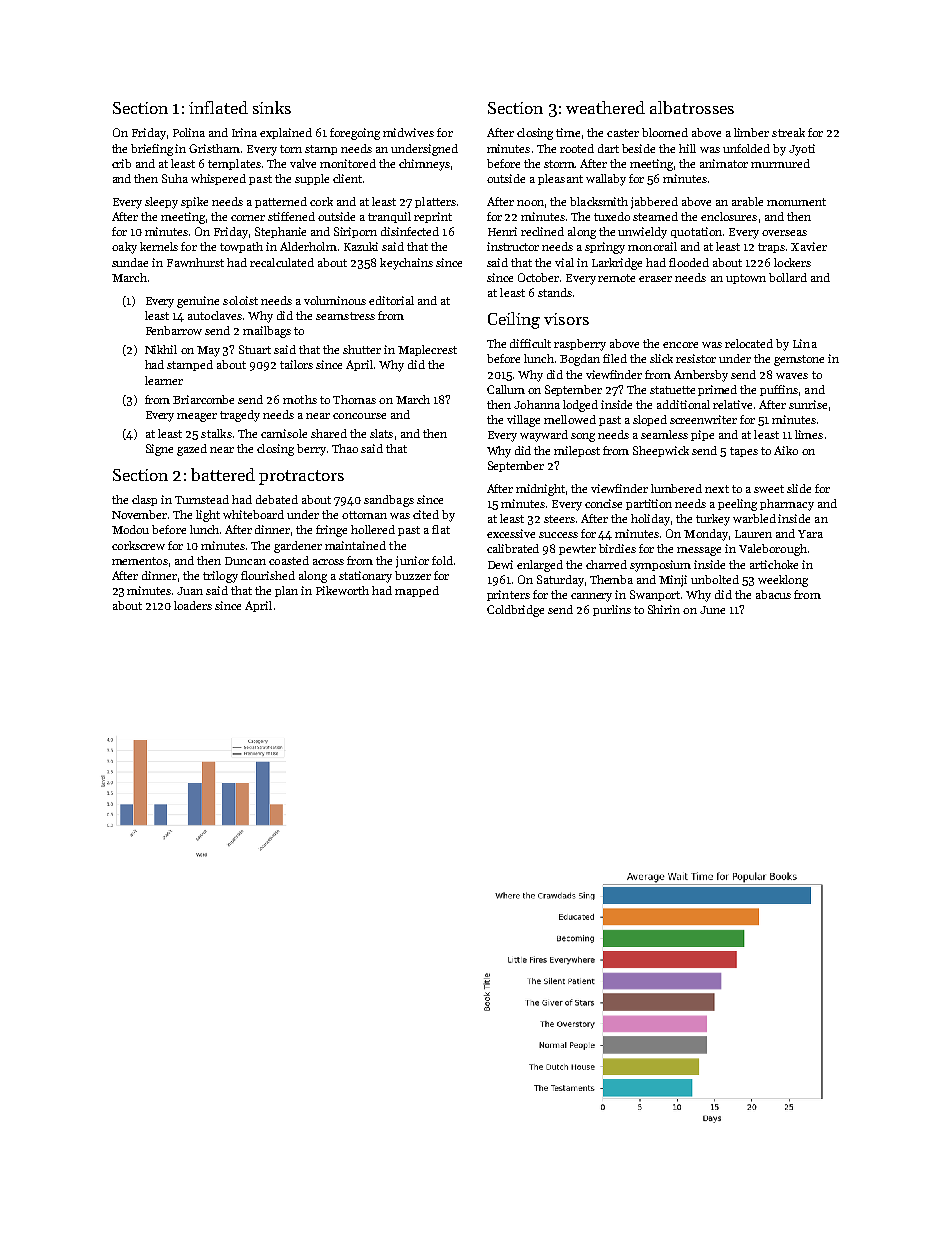  I want to click on genuine, so click(198, 302).
